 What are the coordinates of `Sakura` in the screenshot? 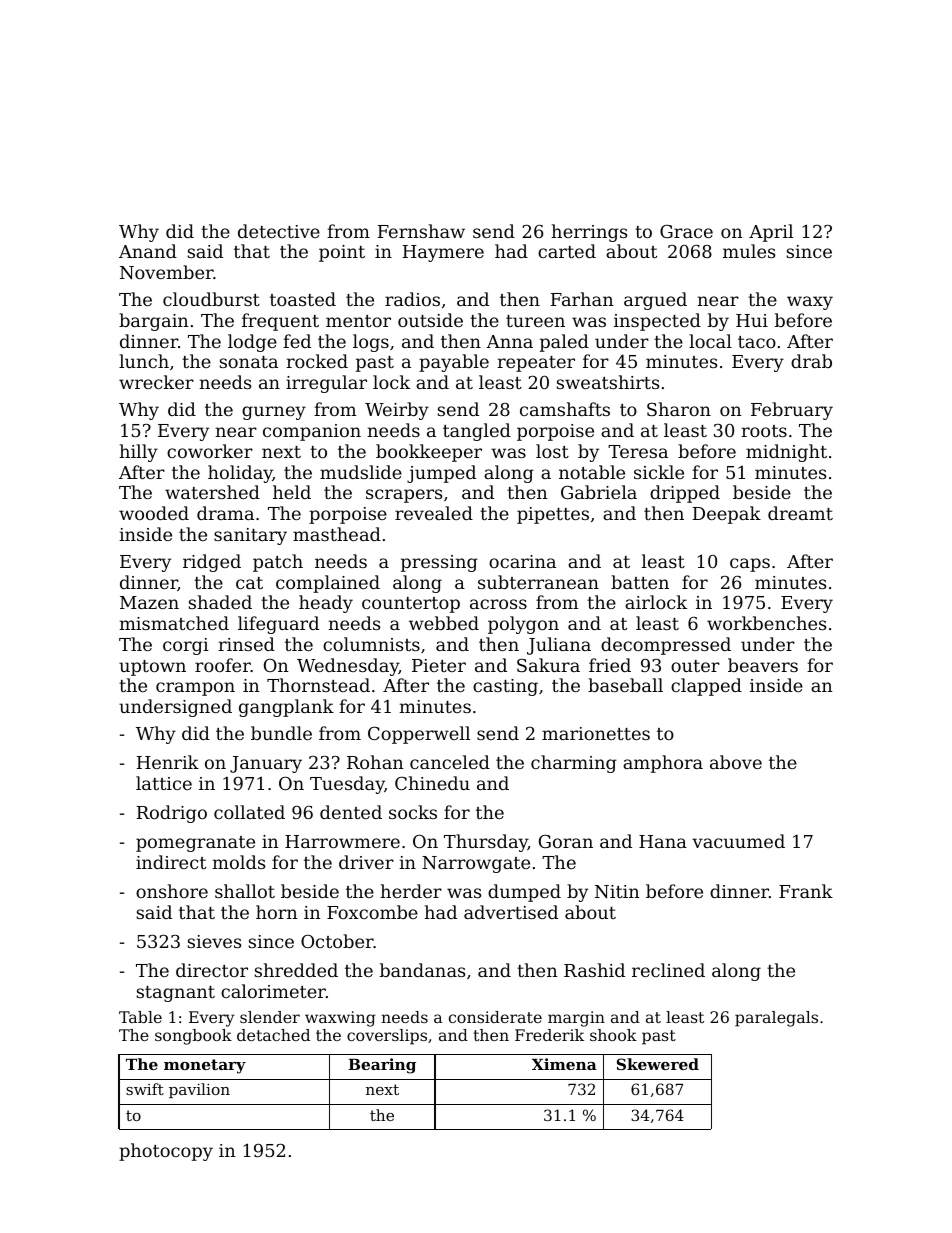 It's located at (548, 665).
